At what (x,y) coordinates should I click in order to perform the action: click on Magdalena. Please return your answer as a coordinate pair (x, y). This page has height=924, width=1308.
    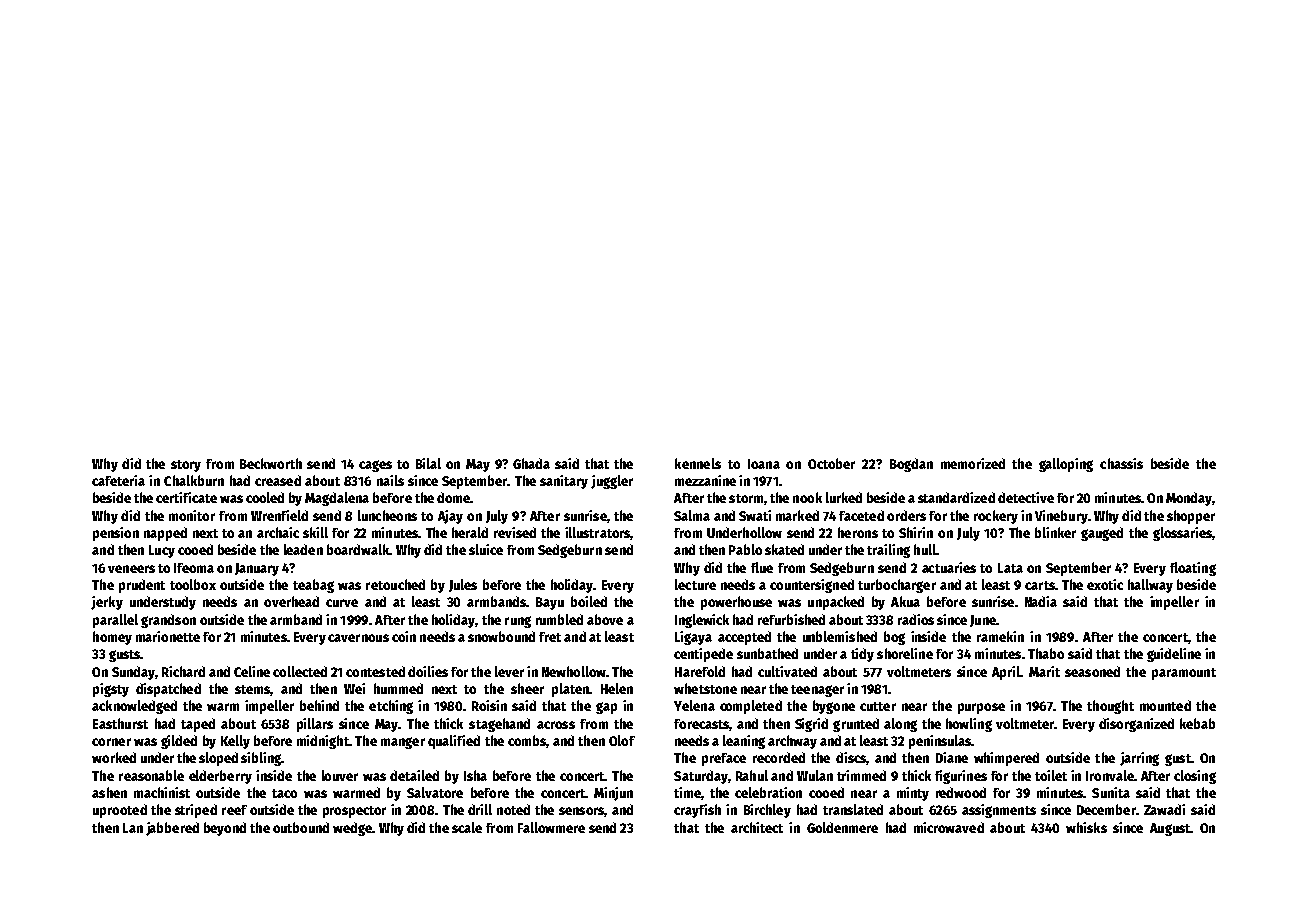
    Looking at the image, I should click on (337, 499).
